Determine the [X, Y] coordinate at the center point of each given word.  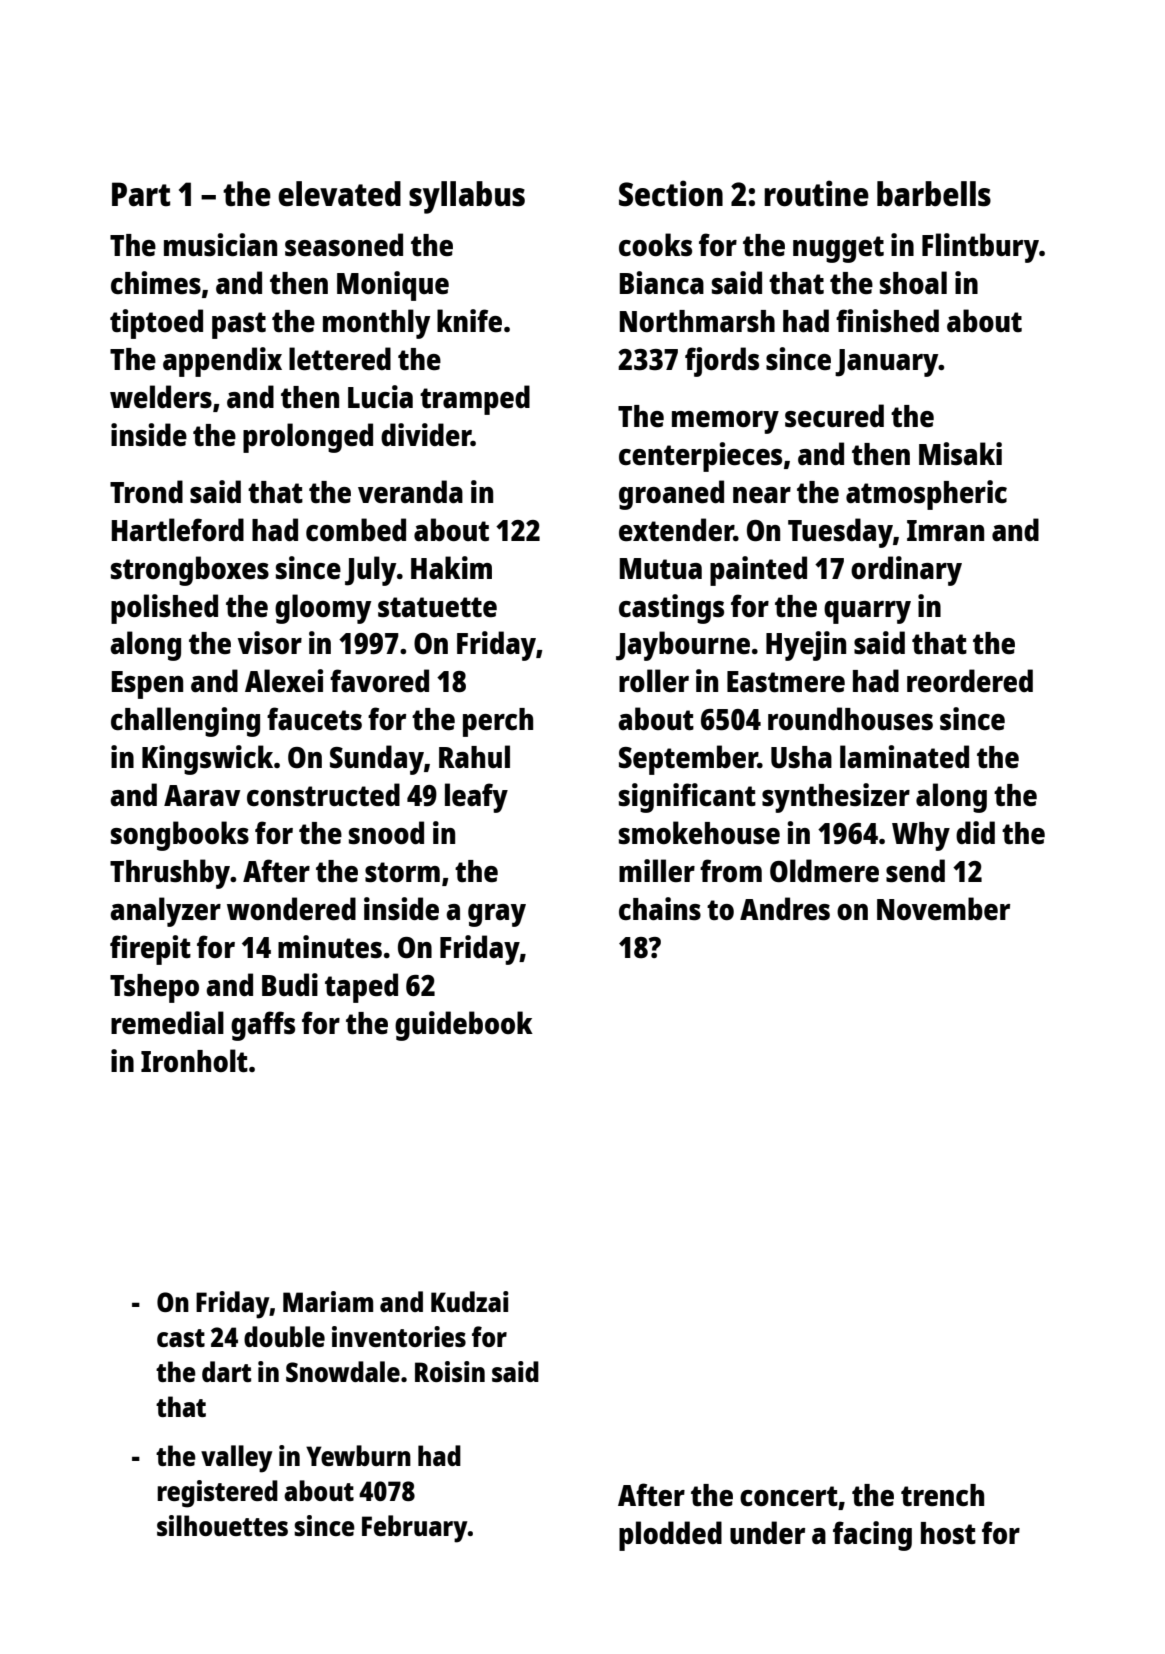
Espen [147, 685]
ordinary [906, 571]
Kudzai [470, 1301]
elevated [339, 194]
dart [226, 1371]
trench [942, 1495]
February [414, 1529]
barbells [934, 194]
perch [498, 722]
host [948, 1533]
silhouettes [222, 1525]
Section [671, 193]
